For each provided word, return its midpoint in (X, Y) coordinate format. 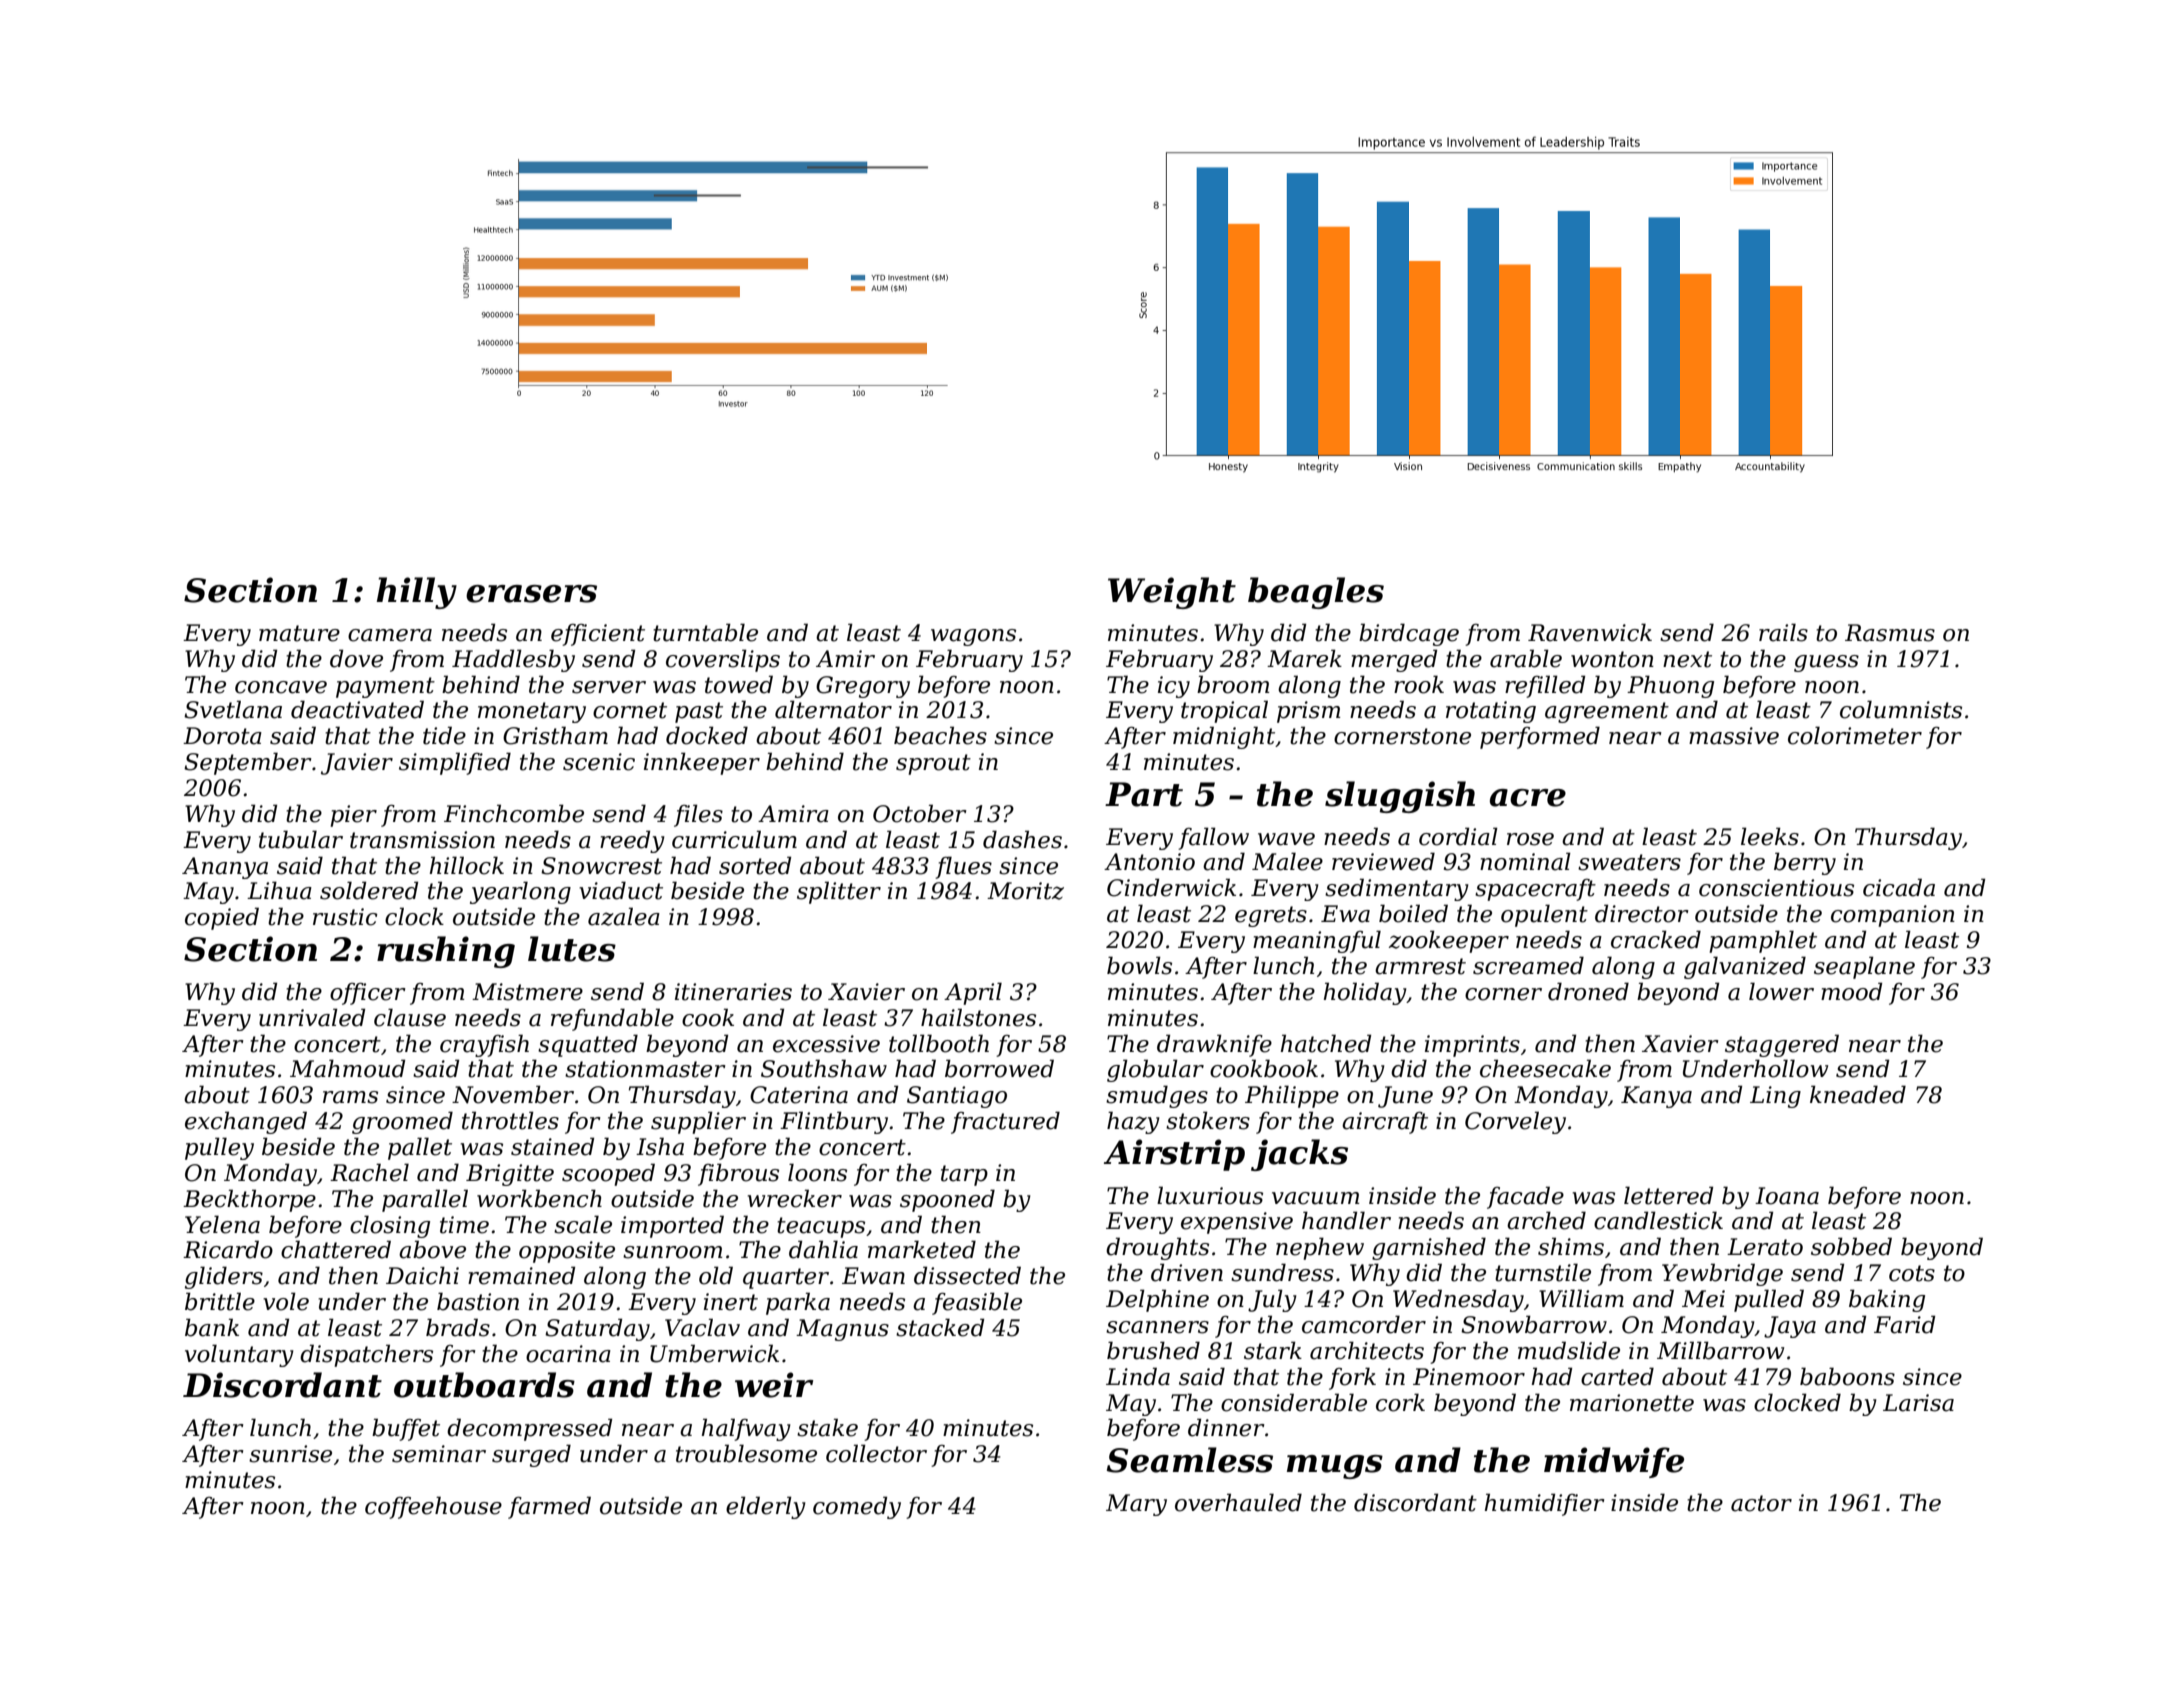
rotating (1491, 712)
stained (552, 1146)
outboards (484, 1385)
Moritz (1025, 891)
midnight (1224, 737)
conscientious (1776, 888)
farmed (549, 1507)
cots (1912, 1273)
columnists (1901, 709)
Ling (1775, 1097)
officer (368, 994)
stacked (940, 1327)
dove (356, 658)
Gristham (555, 735)
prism (1308, 712)
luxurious (1210, 1195)
